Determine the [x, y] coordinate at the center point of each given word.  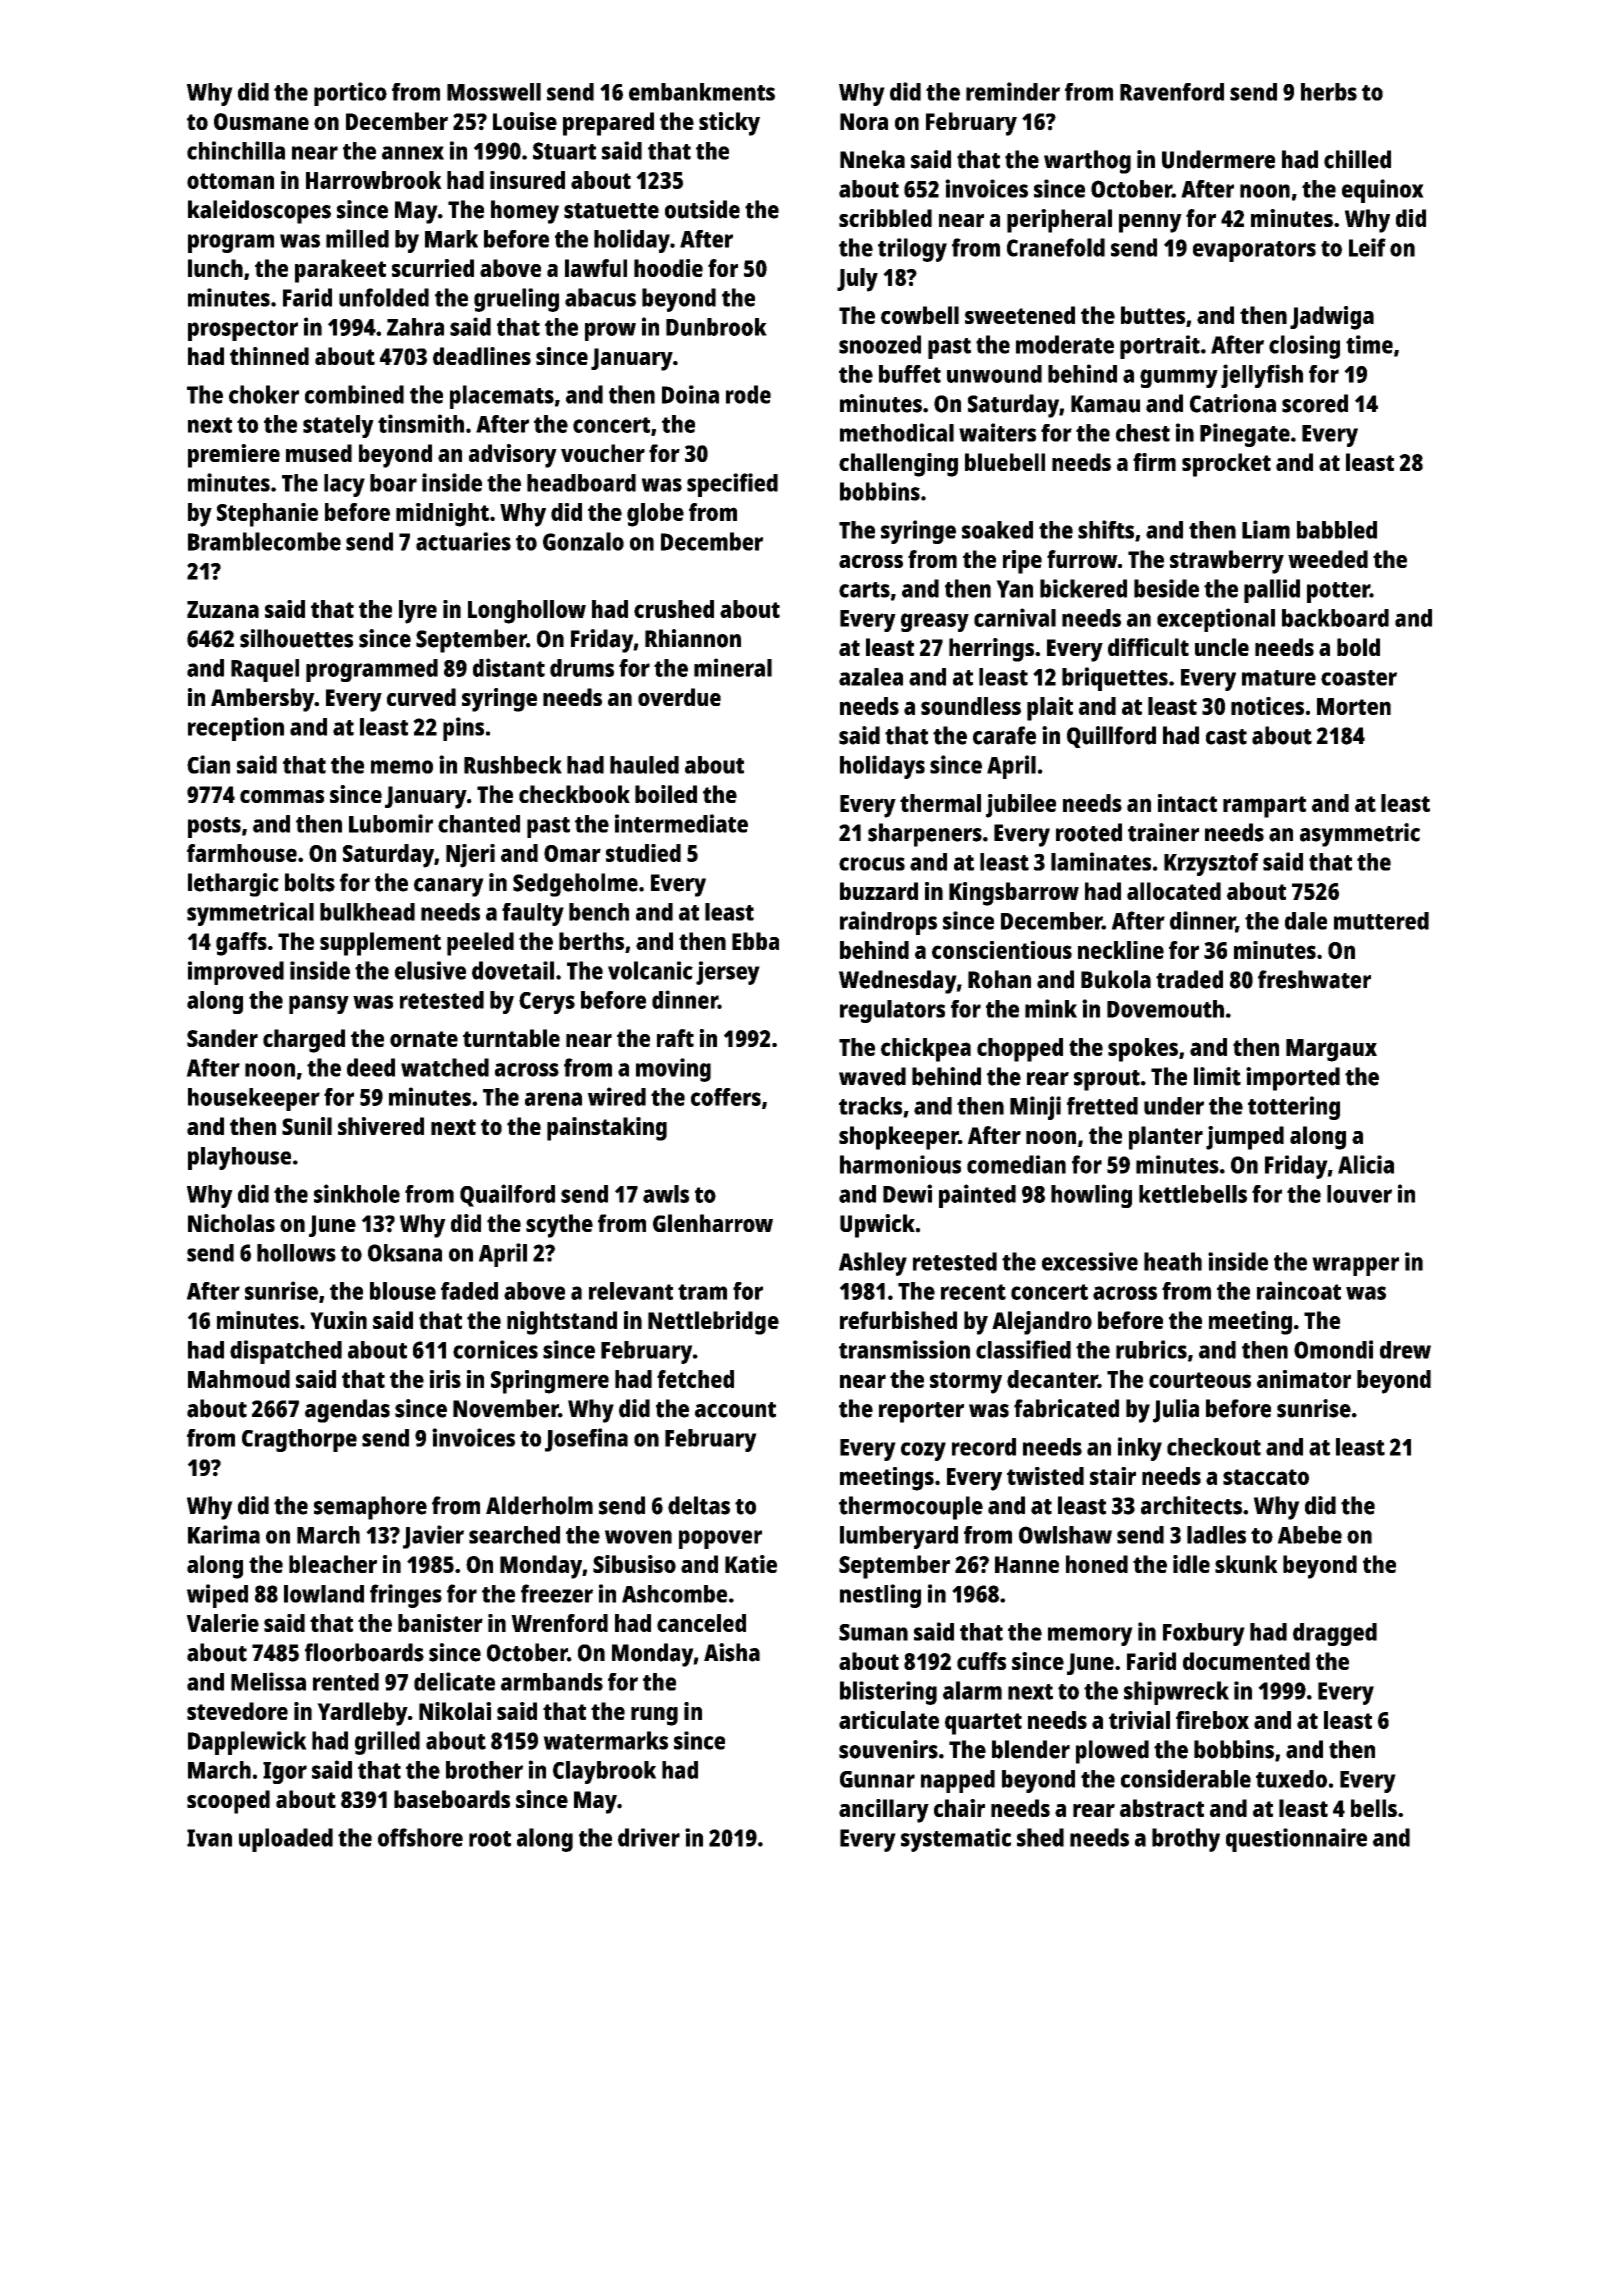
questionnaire [1296, 1840]
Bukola [1116, 979]
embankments [702, 92]
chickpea [926, 1050]
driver [649, 1837]
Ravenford [1172, 92]
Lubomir [391, 823]
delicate [454, 1681]
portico [350, 94]
